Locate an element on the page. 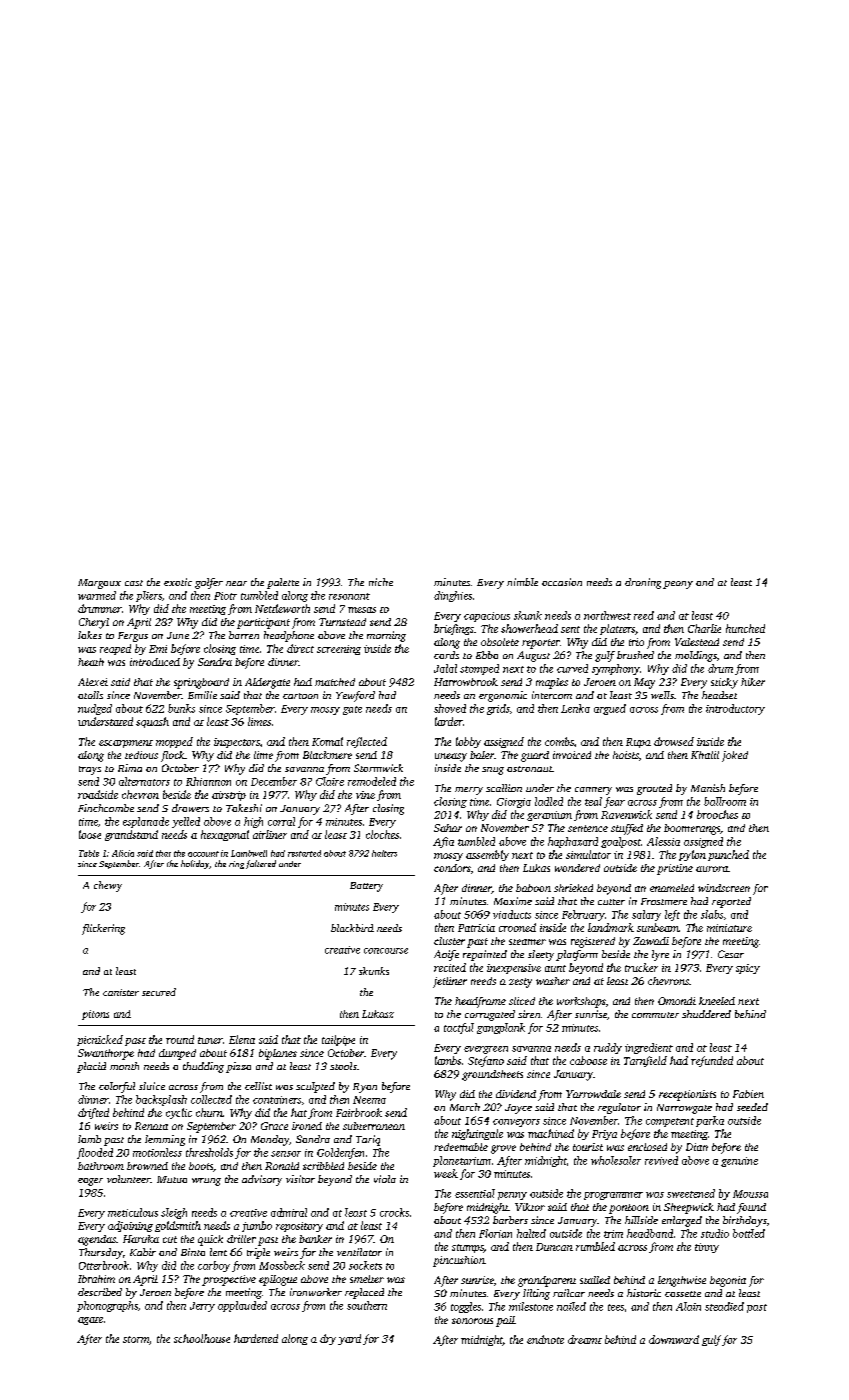 The height and width of the image is (1400, 849). wells is located at coordinates (662, 695).
